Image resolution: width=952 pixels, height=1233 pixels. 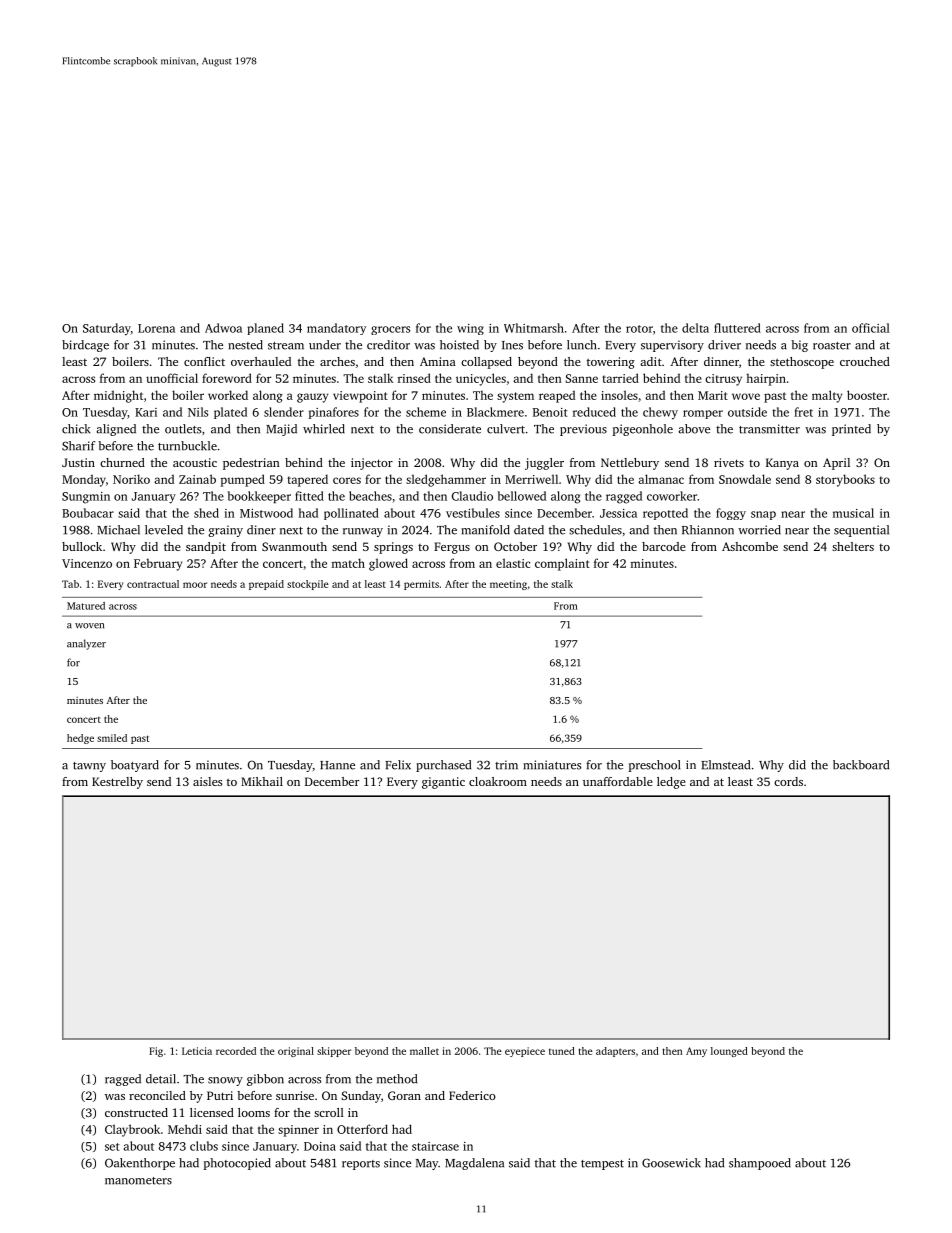 I want to click on tuned, so click(x=562, y=1051).
